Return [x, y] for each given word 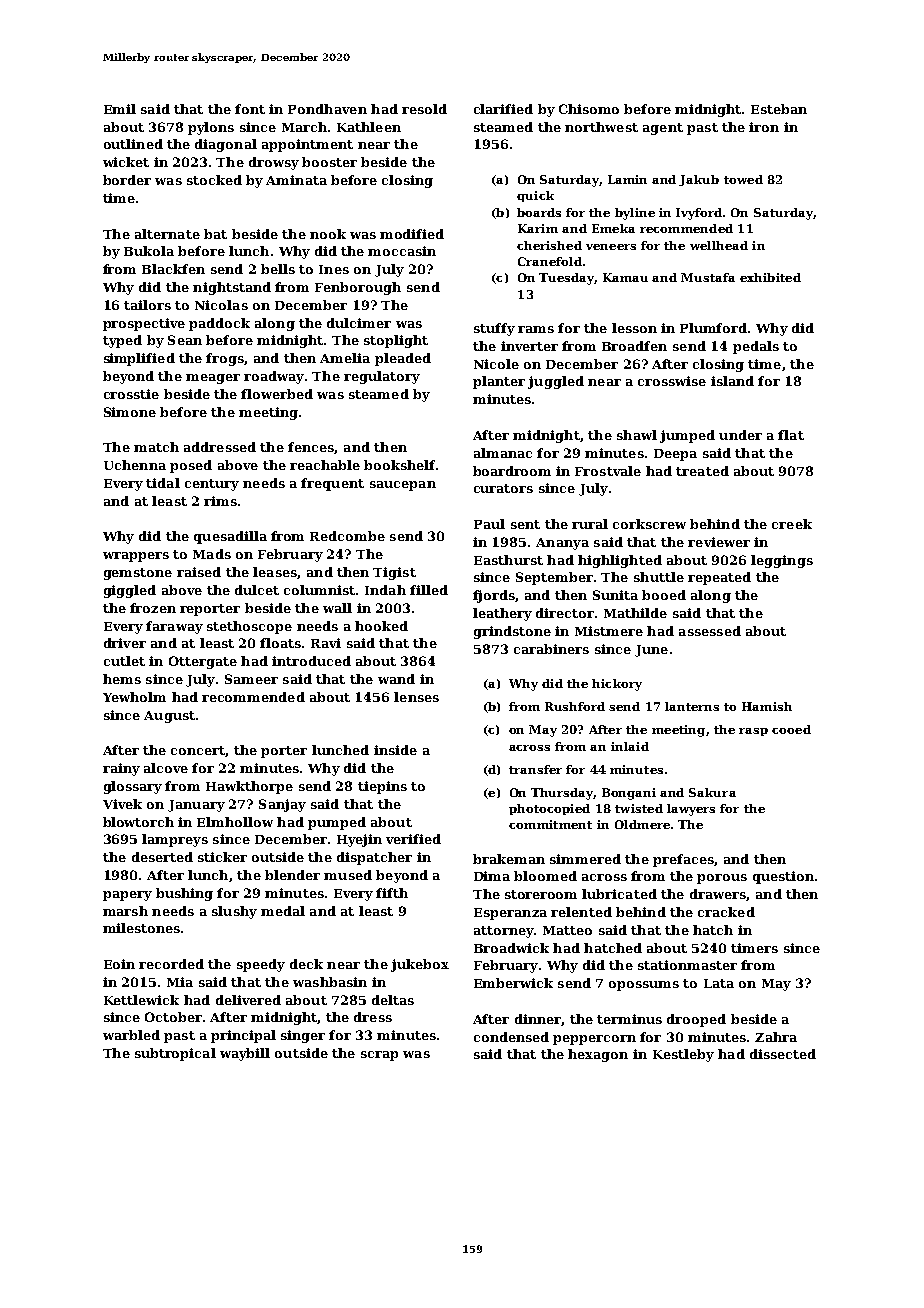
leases [275, 572]
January [196, 806]
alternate [167, 234]
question [783, 877]
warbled [131, 1035]
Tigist [394, 573]
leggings [782, 561]
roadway [274, 377]
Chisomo [589, 109]
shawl [637, 435]
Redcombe [347, 536]
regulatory [382, 377]
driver [125, 643]
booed [664, 595]
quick [535, 196]
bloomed [545, 876]
